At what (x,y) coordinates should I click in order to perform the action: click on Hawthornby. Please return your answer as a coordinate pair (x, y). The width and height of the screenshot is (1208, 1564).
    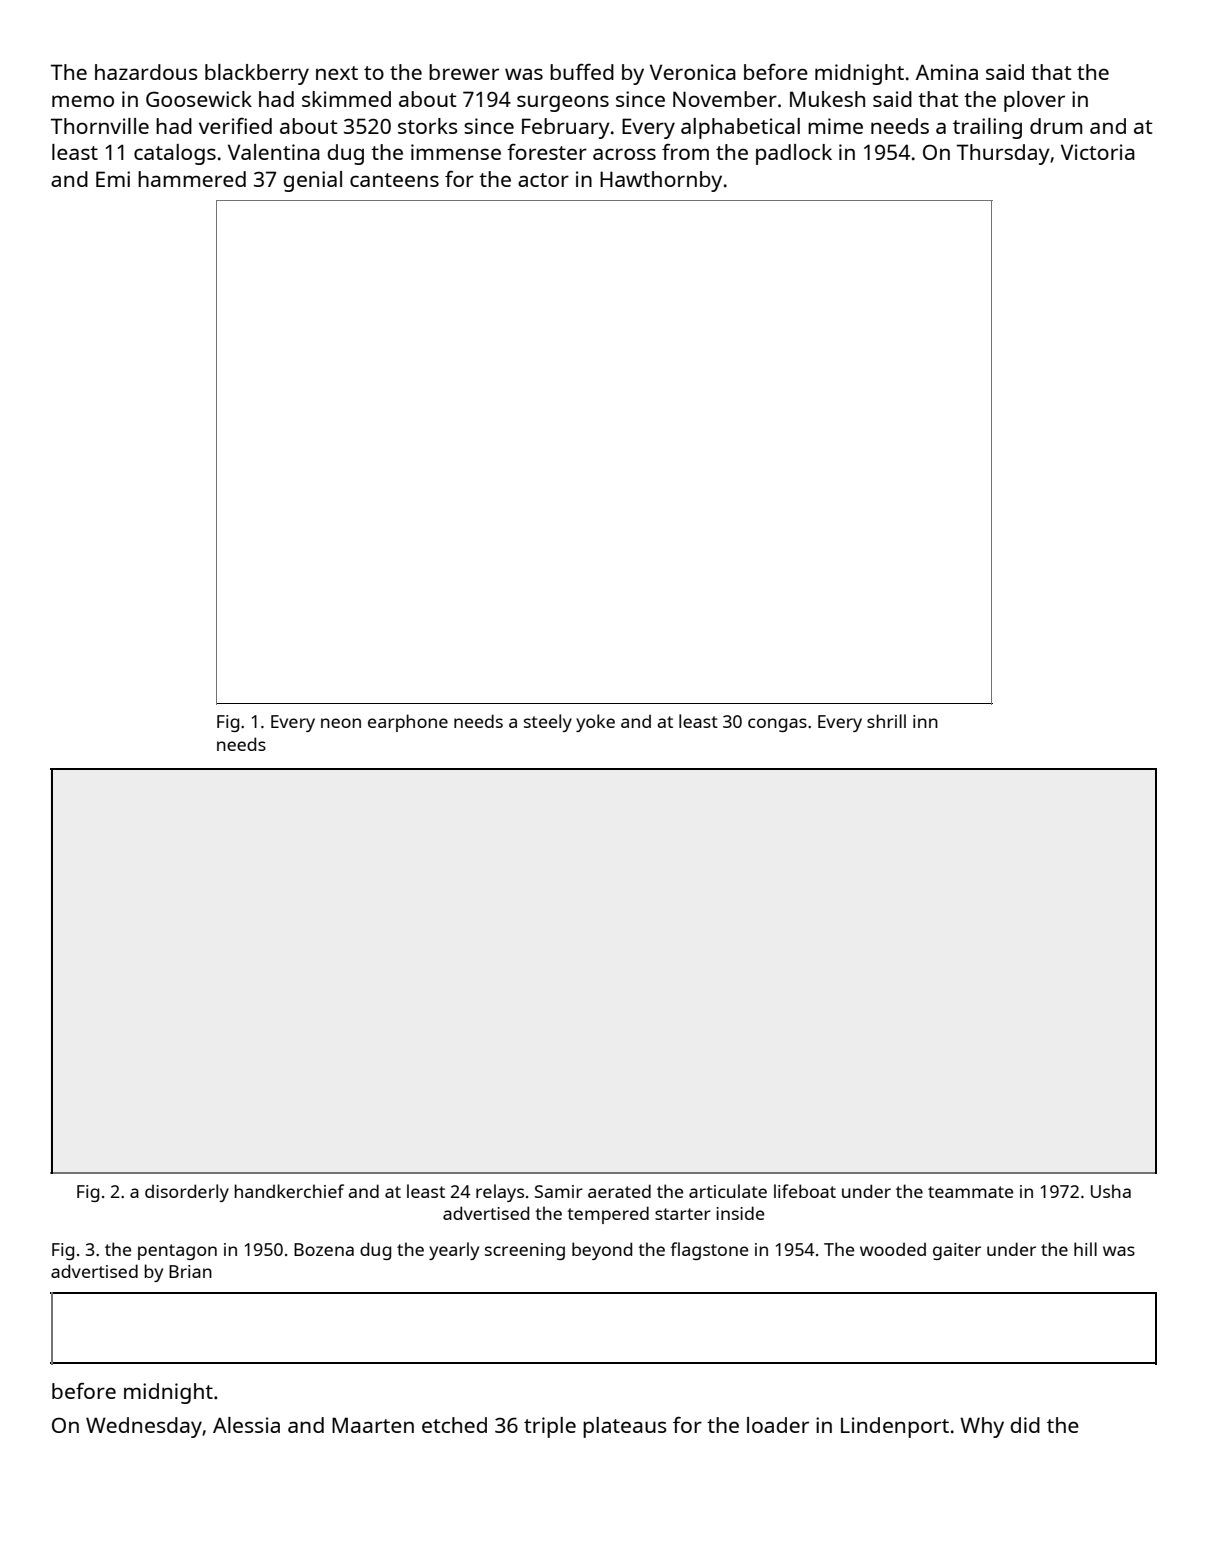
    Looking at the image, I should click on (661, 181).
